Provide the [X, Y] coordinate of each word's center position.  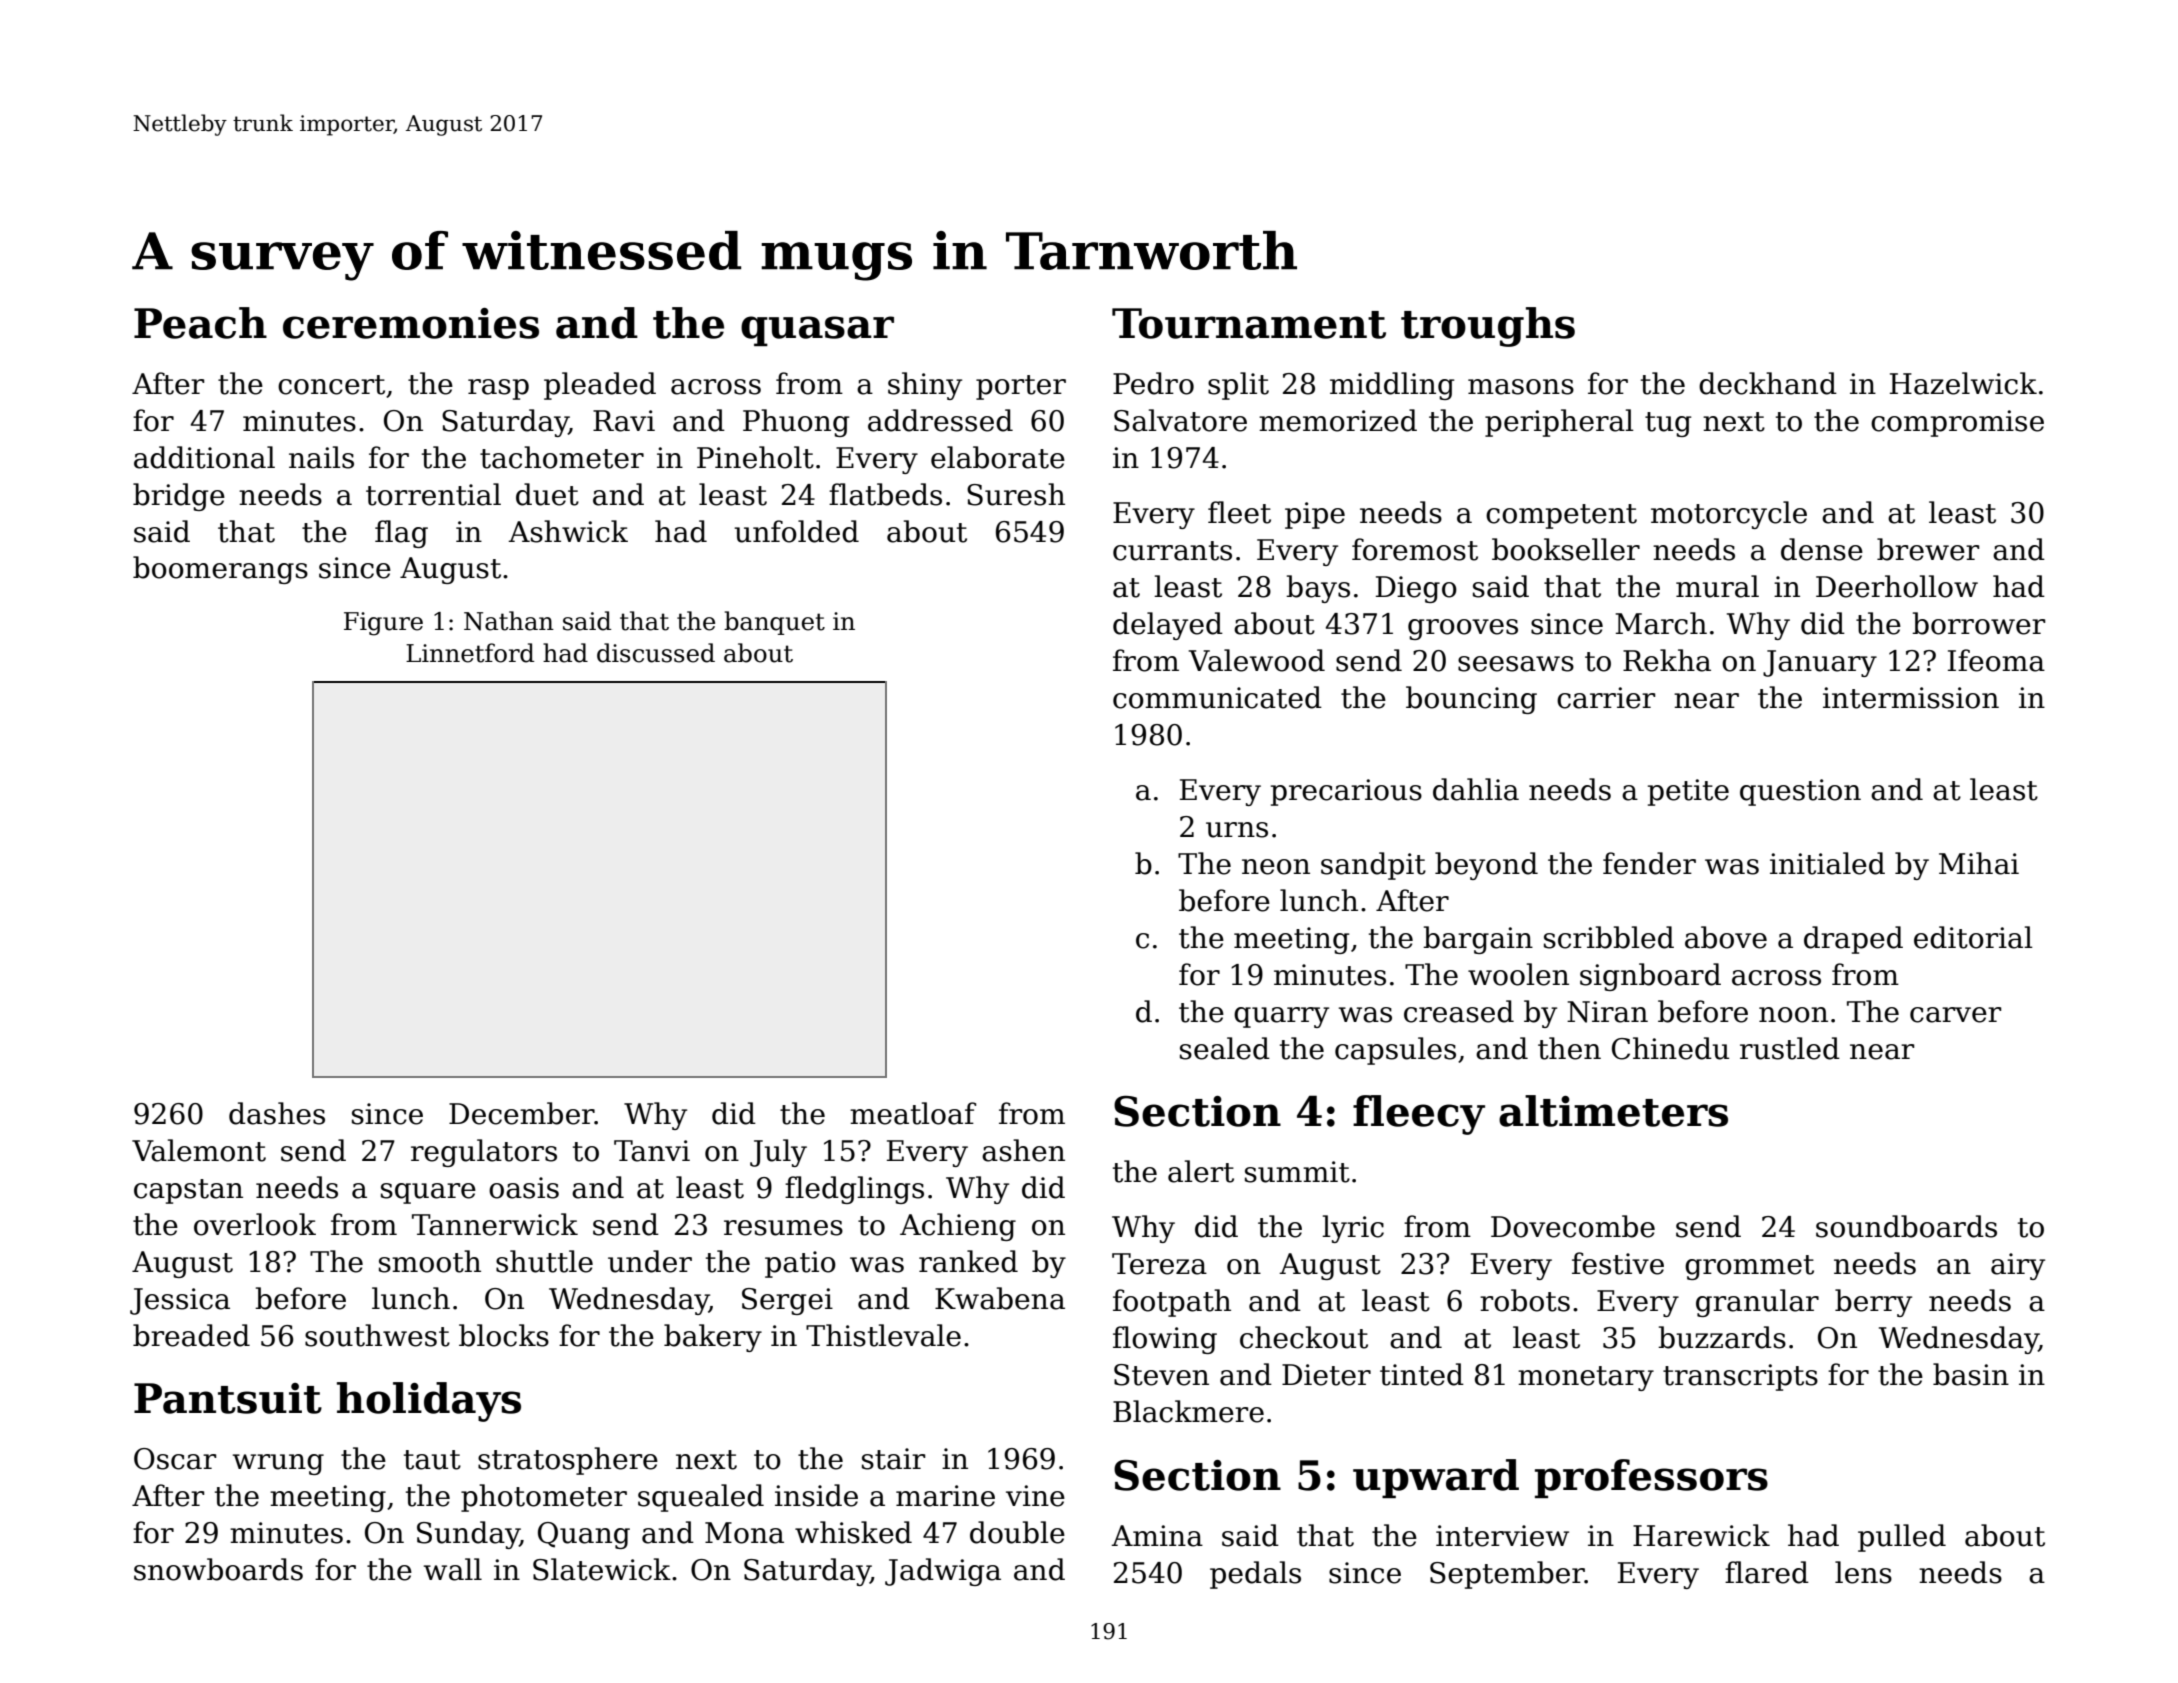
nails [321, 457]
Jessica [180, 1301]
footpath [1172, 1303]
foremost [1415, 549]
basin [1971, 1374]
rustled [1790, 1048]
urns [1237, 830]
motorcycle [1729, 515]
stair [893, 1459]
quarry [1281, 1017]
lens [1863, 1572]
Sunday [468, 1535]
